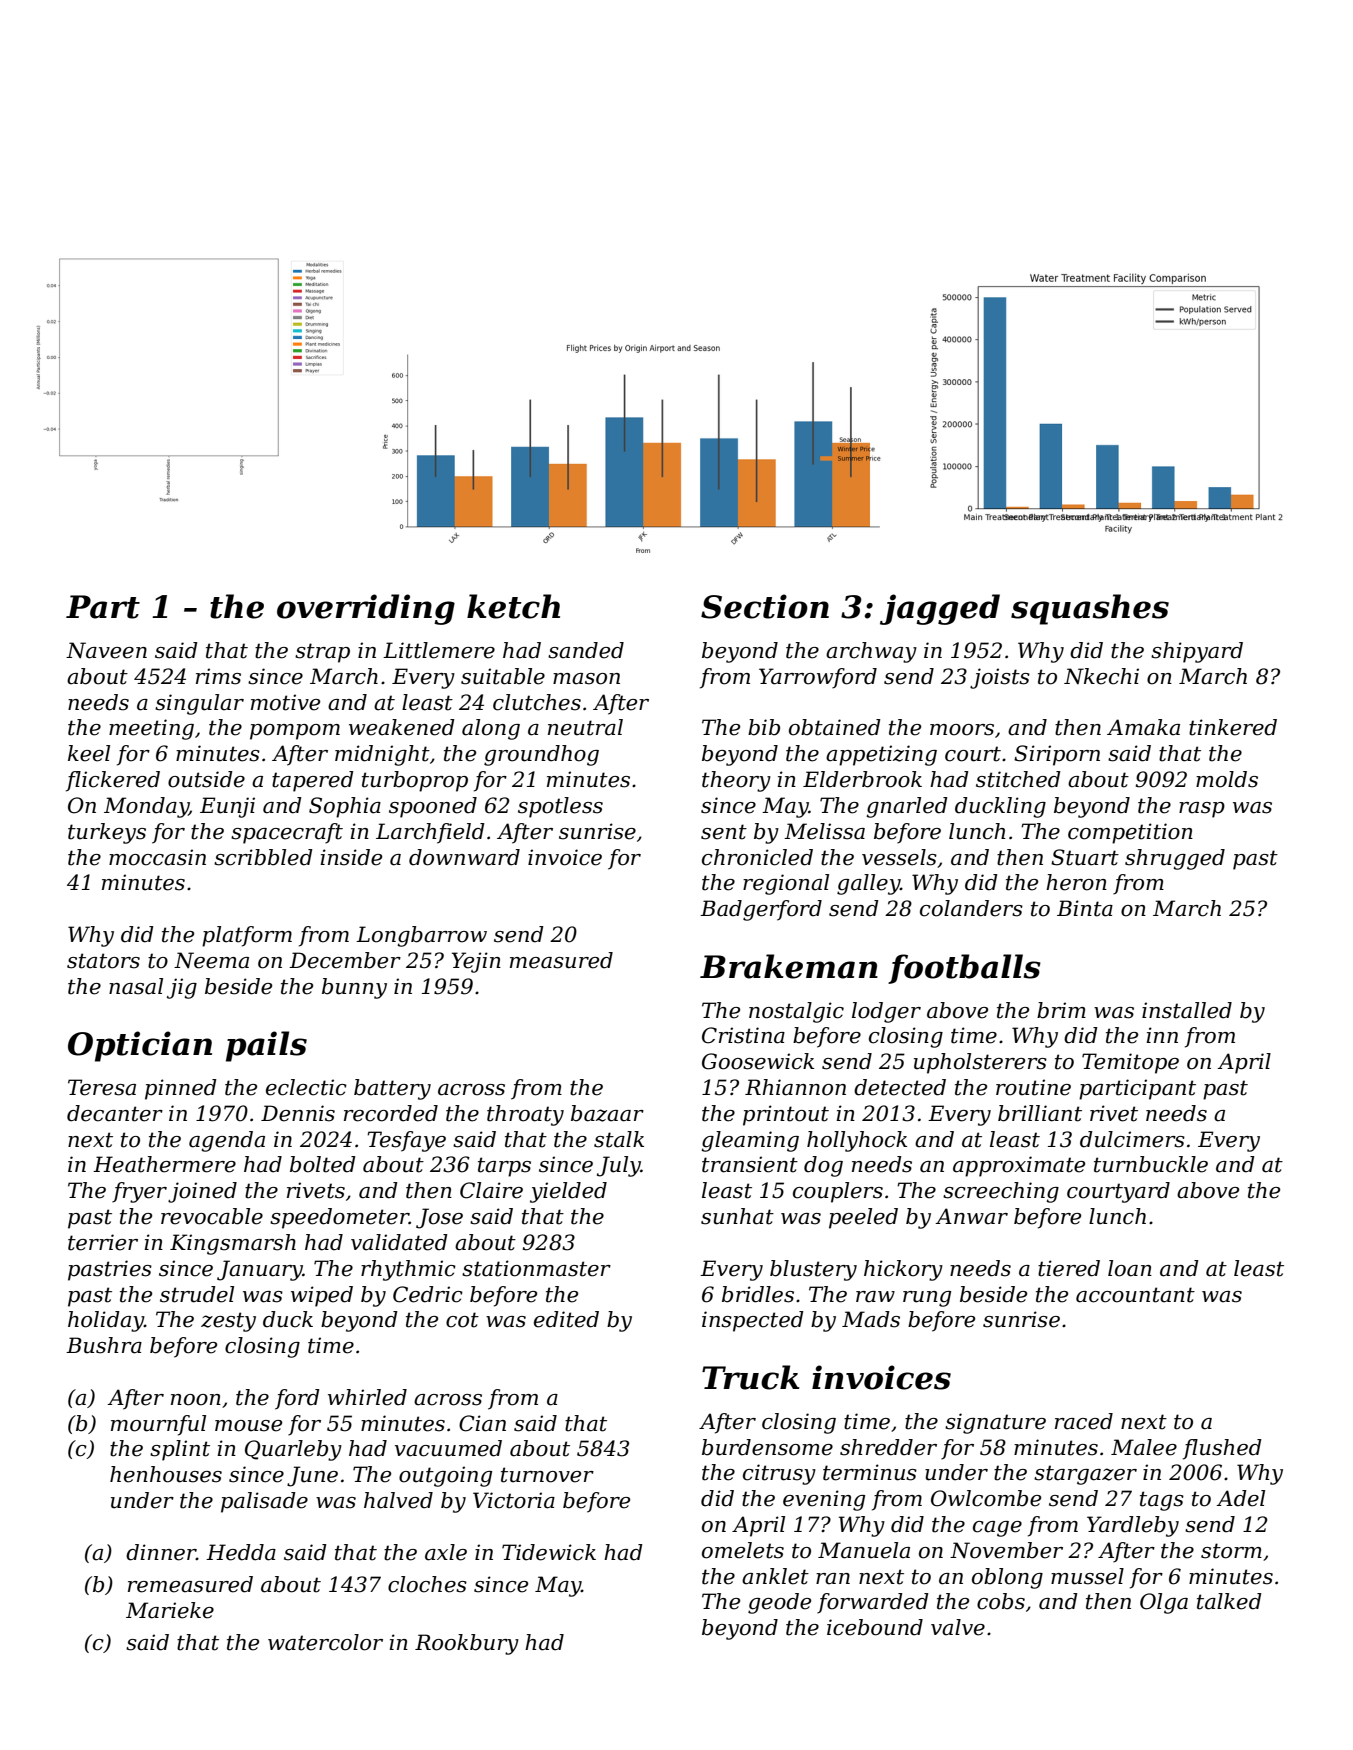 This screenshot has width=1353, height=1750. I want to click on upholsterers, so click(980, 1063).
